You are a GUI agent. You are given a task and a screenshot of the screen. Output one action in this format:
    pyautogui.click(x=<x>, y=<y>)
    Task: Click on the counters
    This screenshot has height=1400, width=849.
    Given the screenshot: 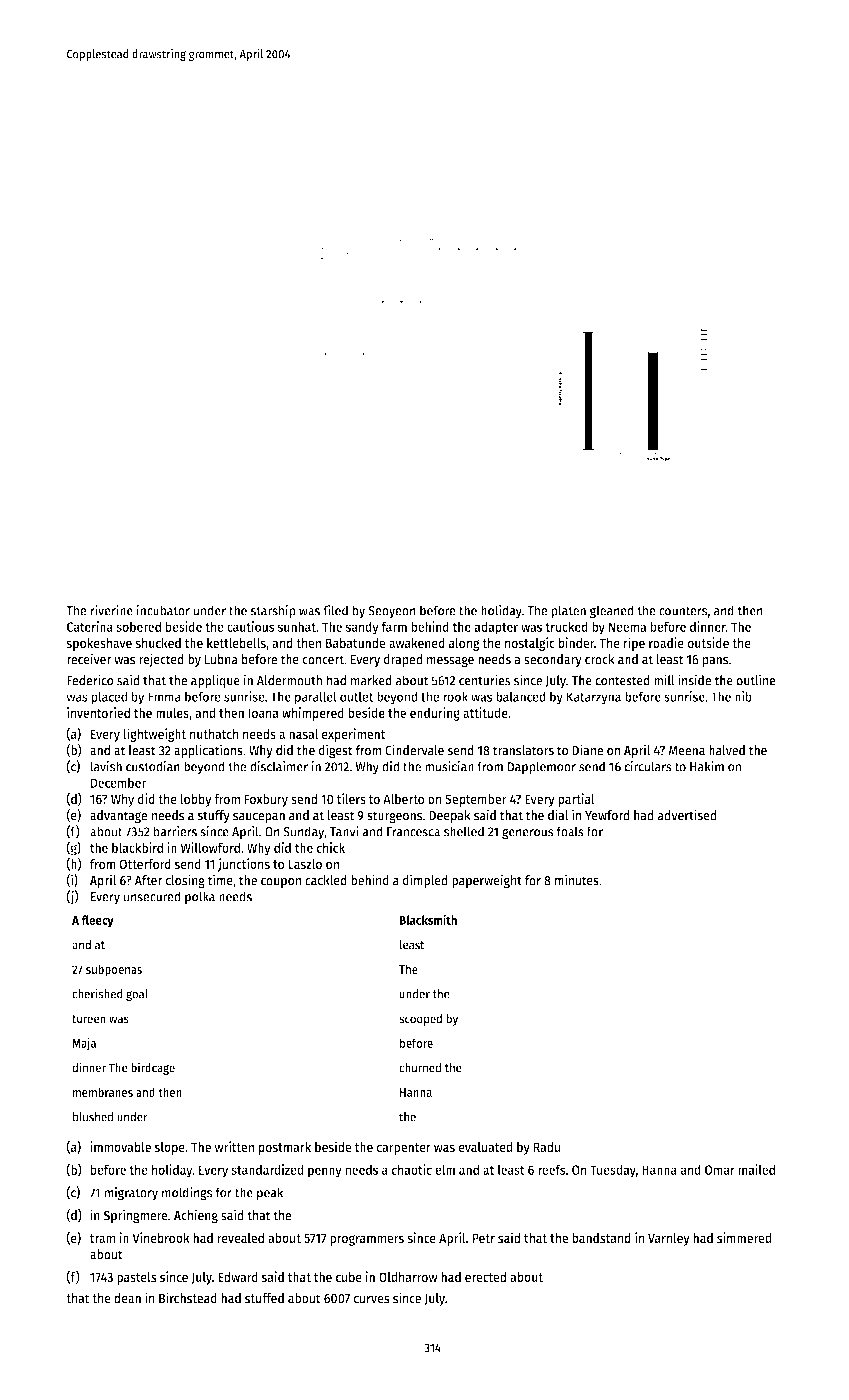 What is the action you would take?
    pyautogui.click(x=683, y=611)
